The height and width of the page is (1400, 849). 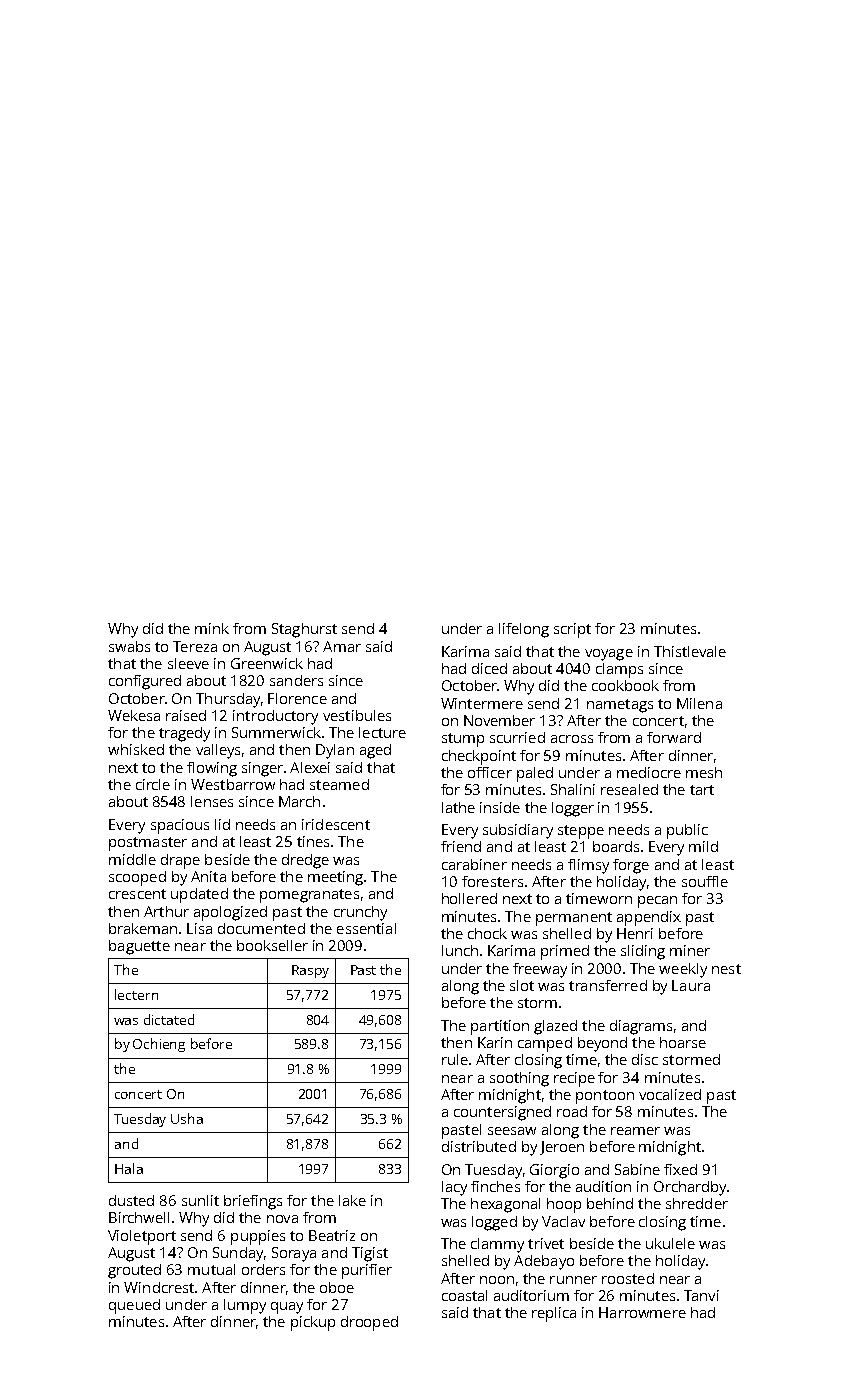 I want to click on valleys, so click(x=218, y=751).
